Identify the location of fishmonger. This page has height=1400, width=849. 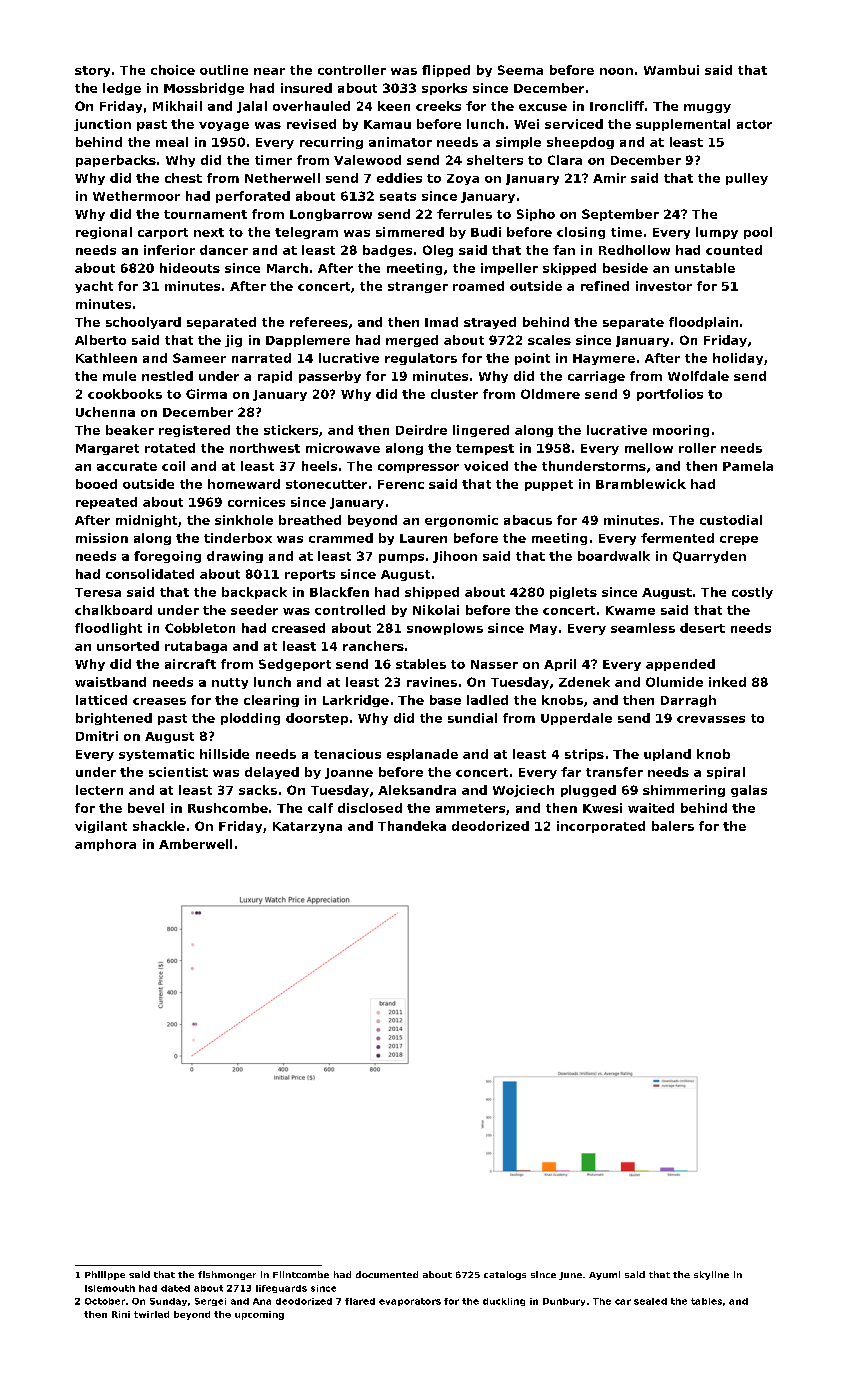
(227, 1275).
